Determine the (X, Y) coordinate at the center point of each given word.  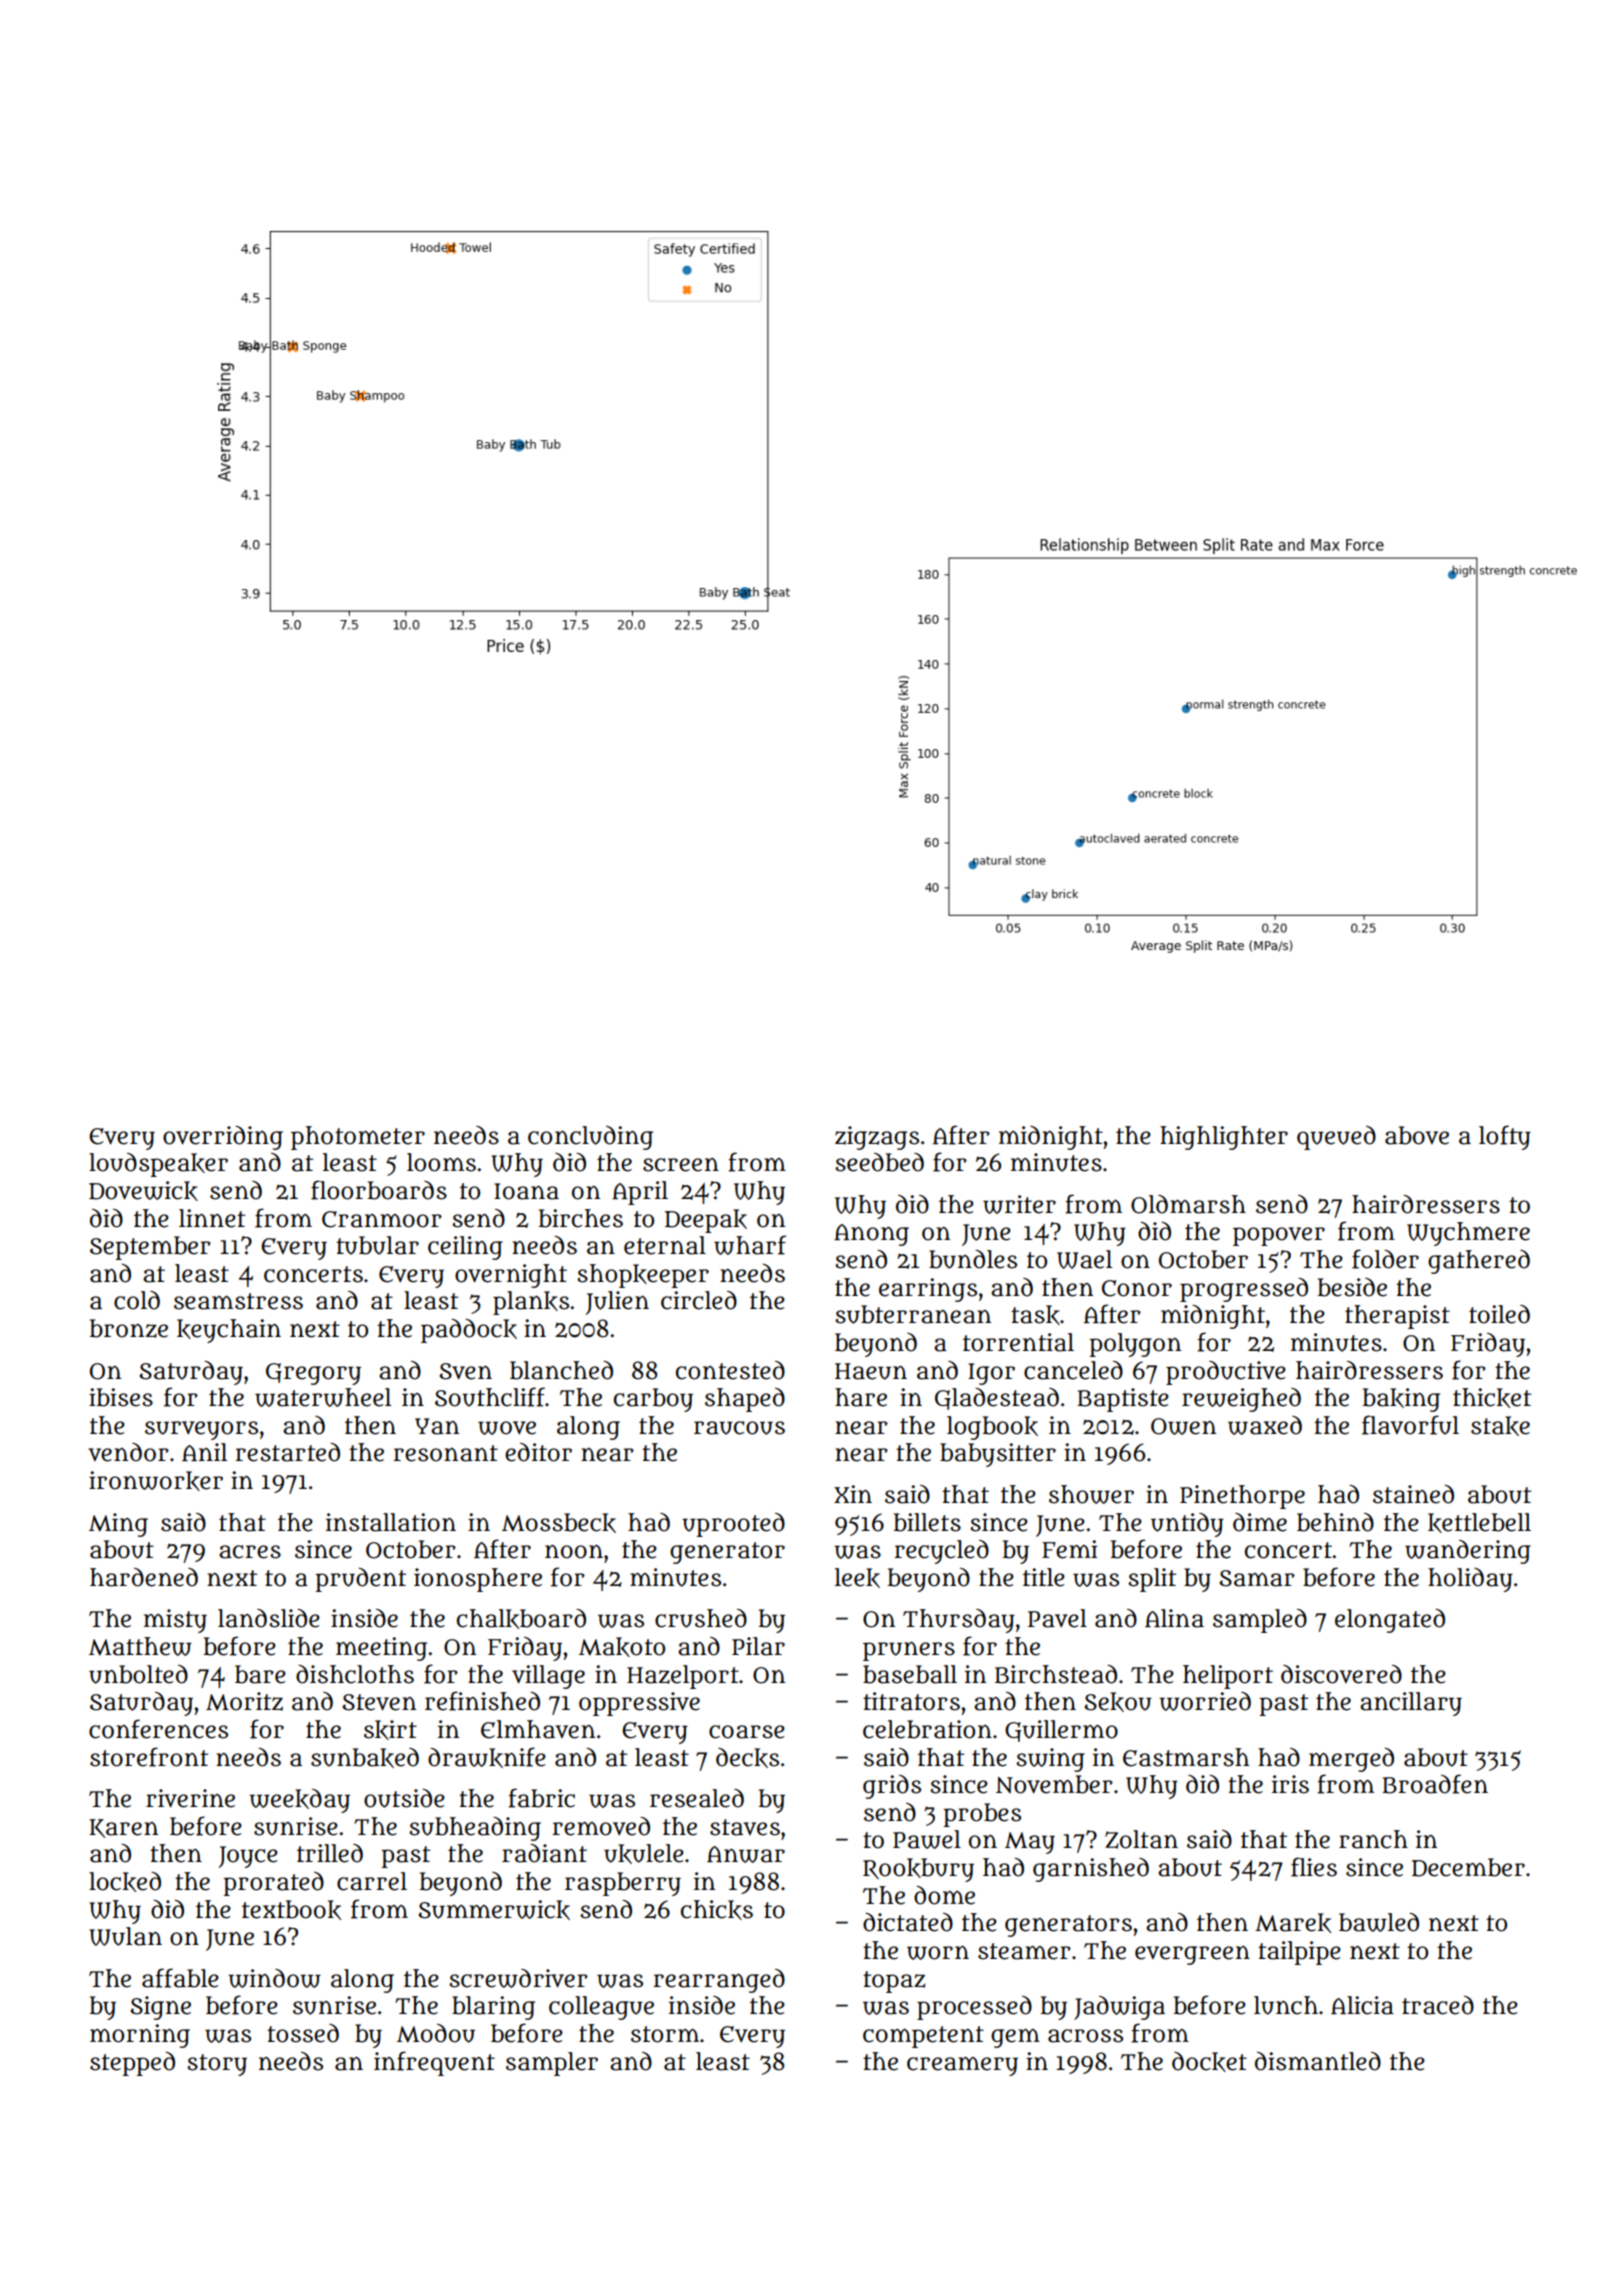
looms (441, 1162)
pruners (909, 1651)
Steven (379, 1702)
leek (857, 1578)
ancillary (1411, 1704)
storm (665, 2034)
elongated (1390, 1621)
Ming (118, 1525)
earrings (928, 1290)
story (217, 2065)
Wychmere (1468, 1234)
